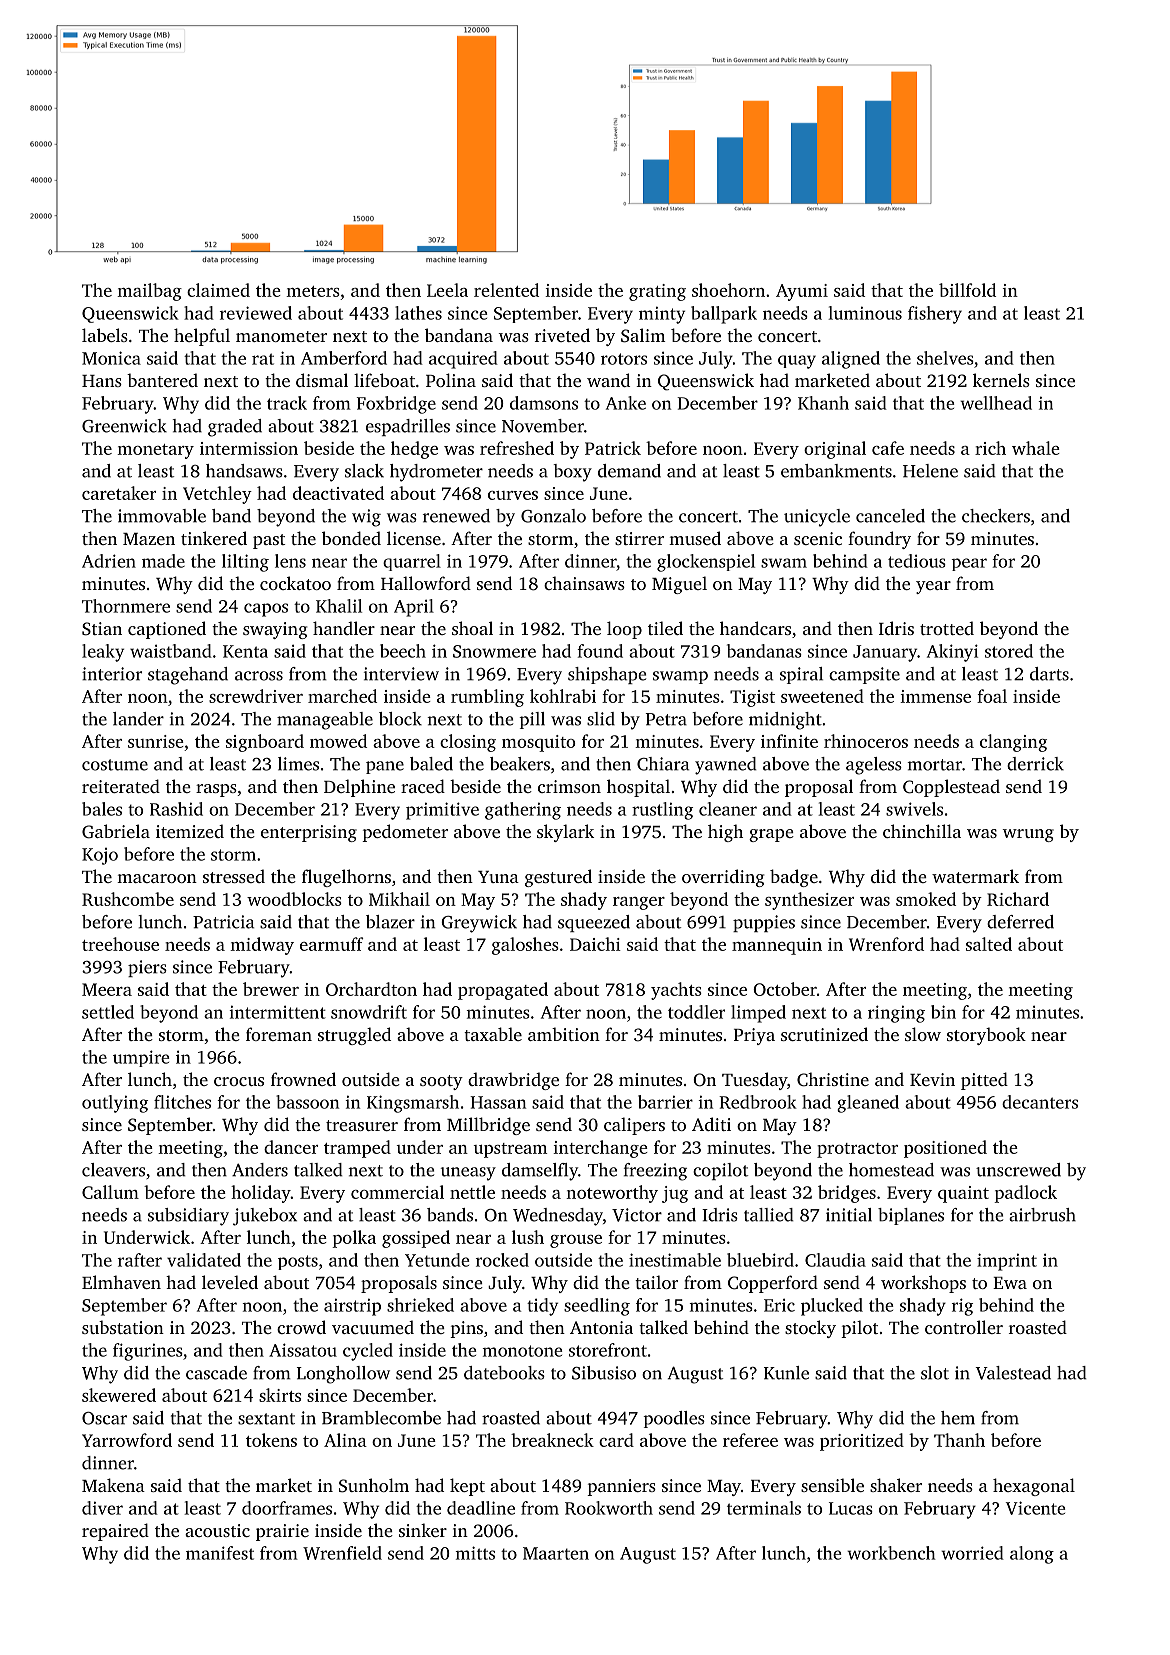 The image size is (1170, 1655). I want to click on demand, so click(629, 471).
